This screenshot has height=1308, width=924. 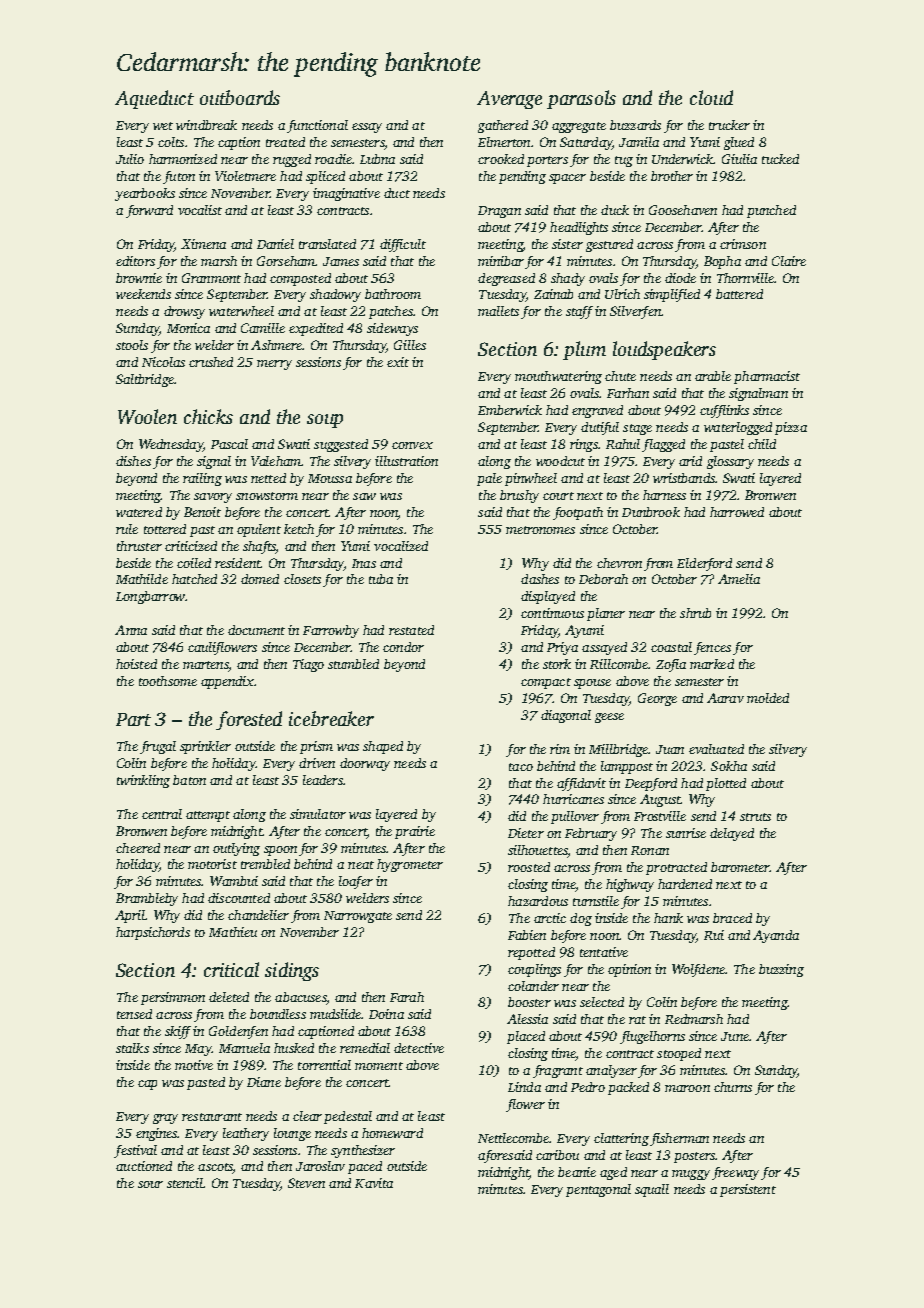 What do you see at coordinates (367, 128) in the screenshot?
I see `essay` at bounding box center [367, 128].
